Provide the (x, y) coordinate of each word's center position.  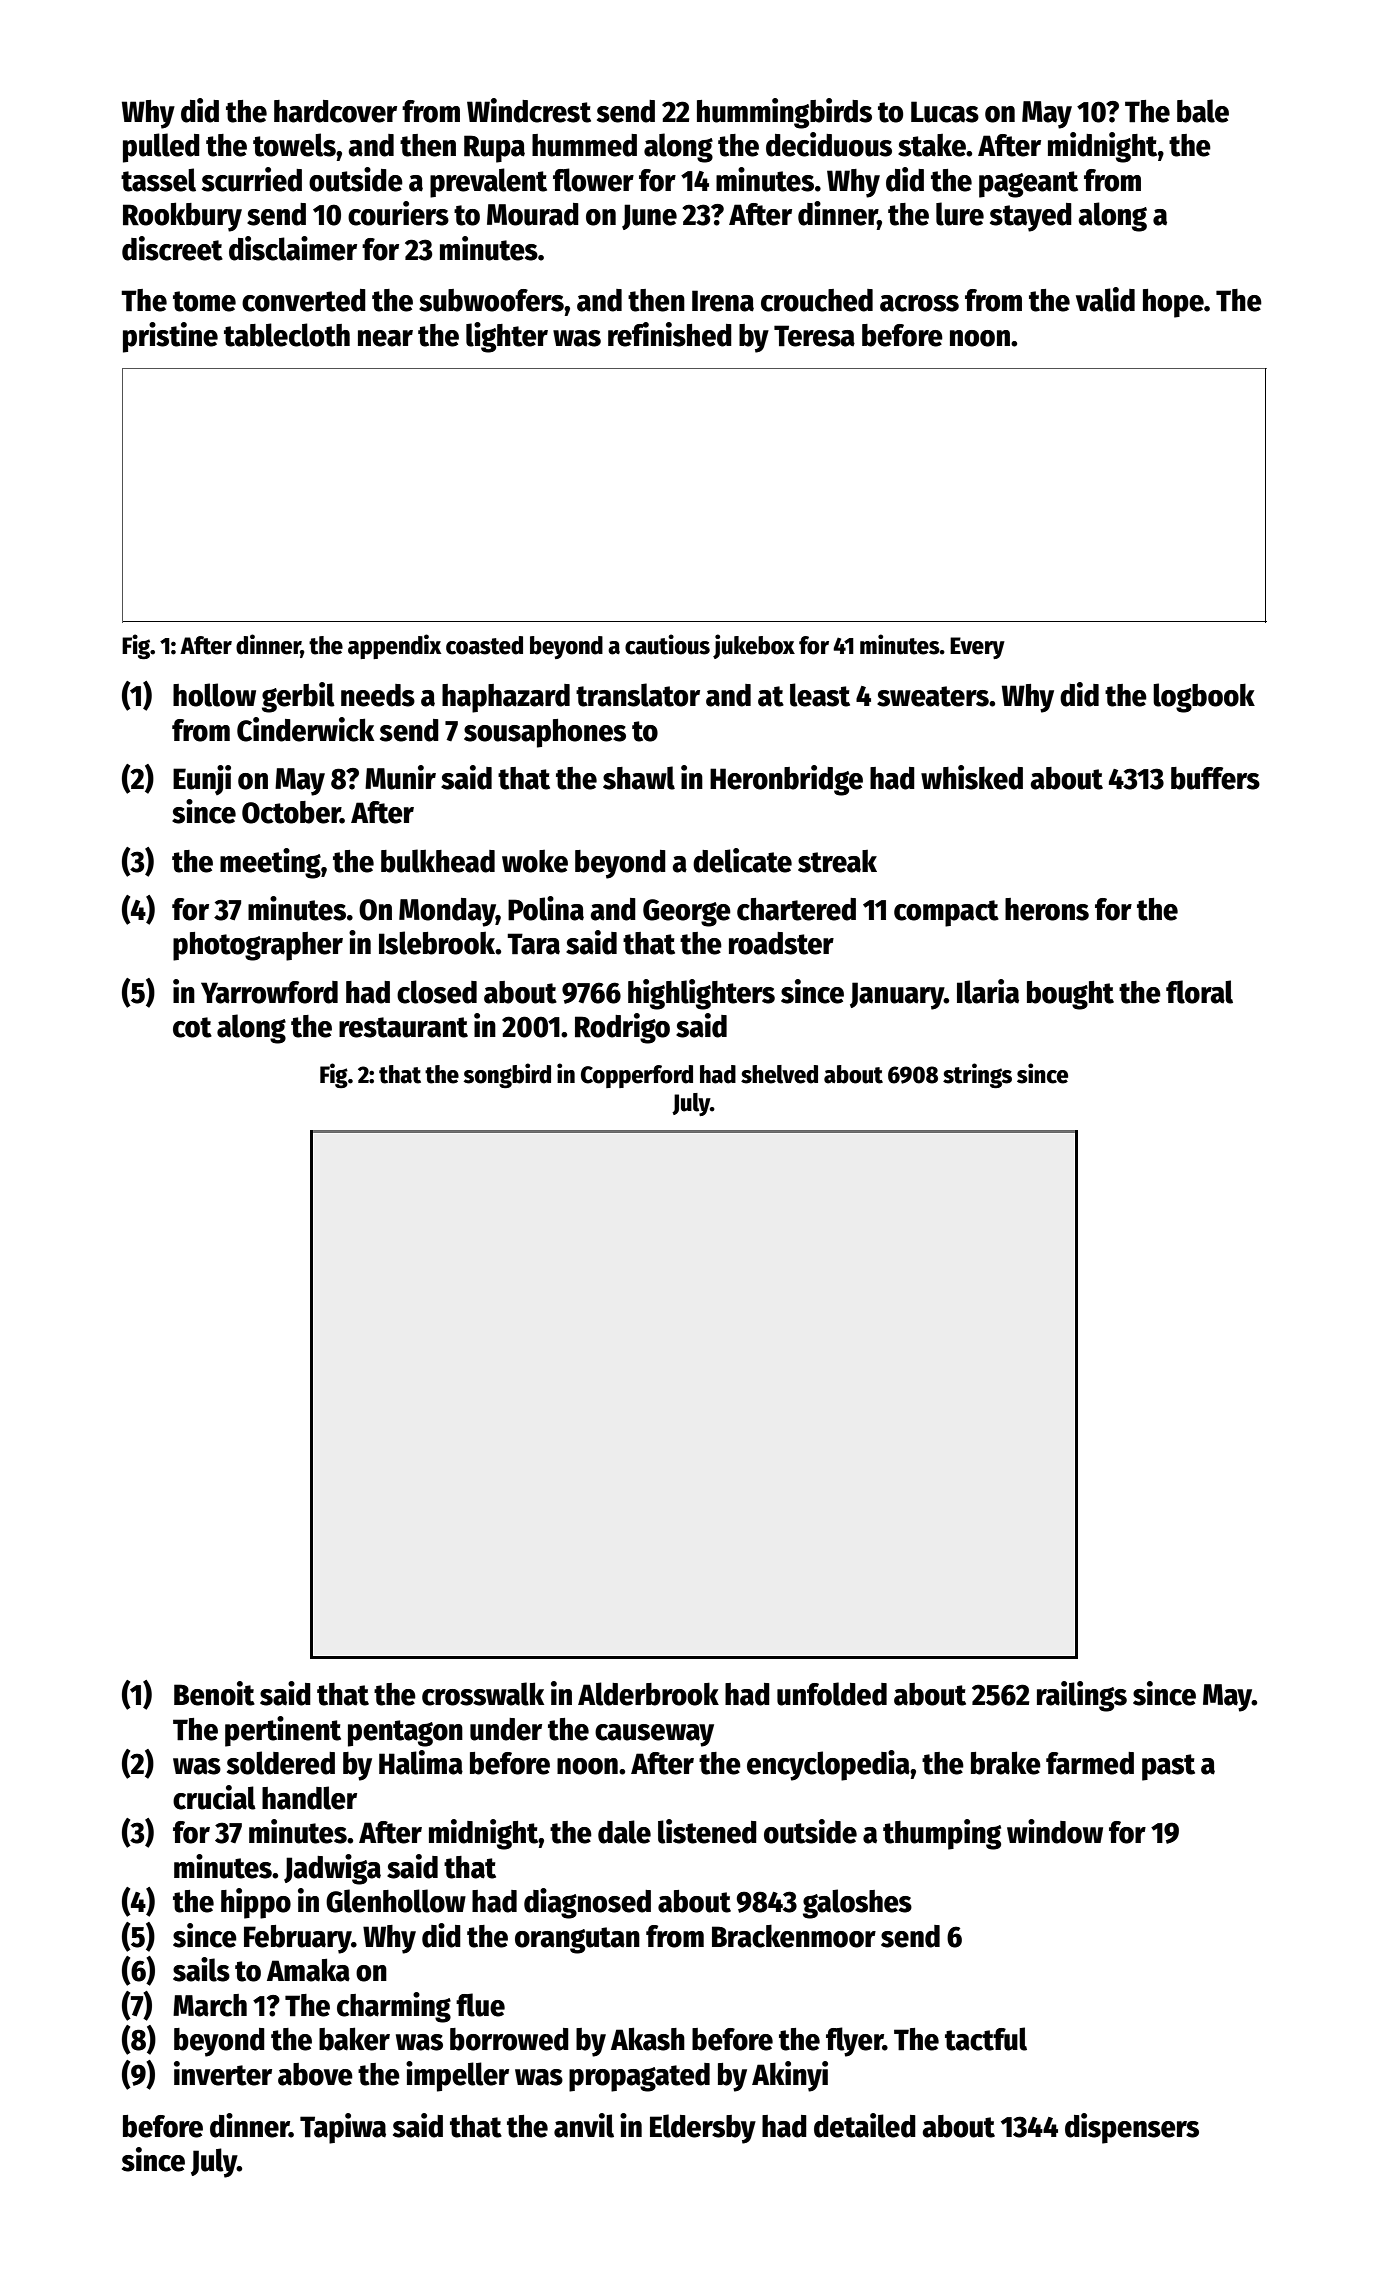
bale (1203, 111)
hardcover (335, 111)
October (291, 812)
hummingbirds (784, 113)
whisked (972, 777)
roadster (781, 943)
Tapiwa (343, 2128)
